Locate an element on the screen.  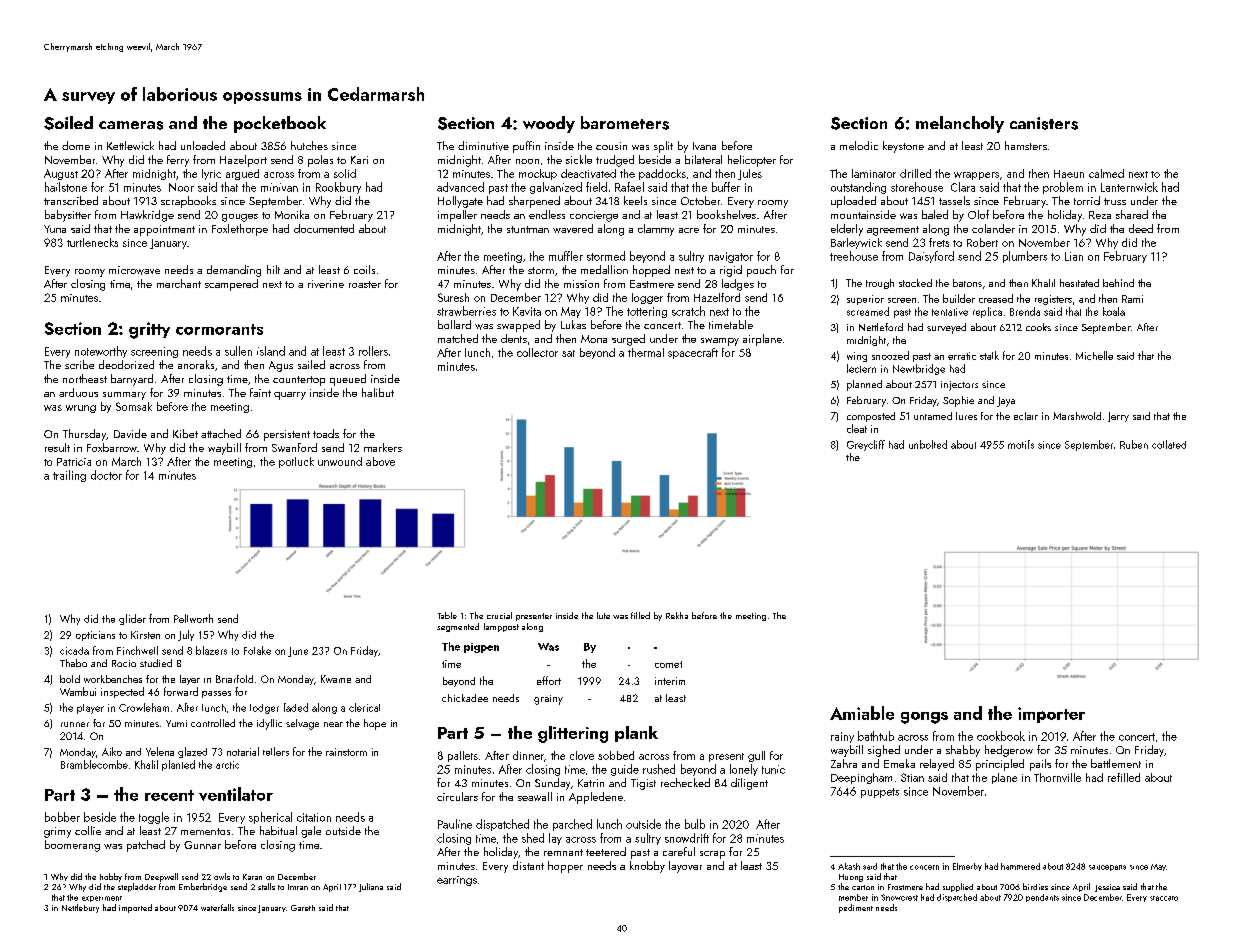
woody is located at coordinates (549, 124).
